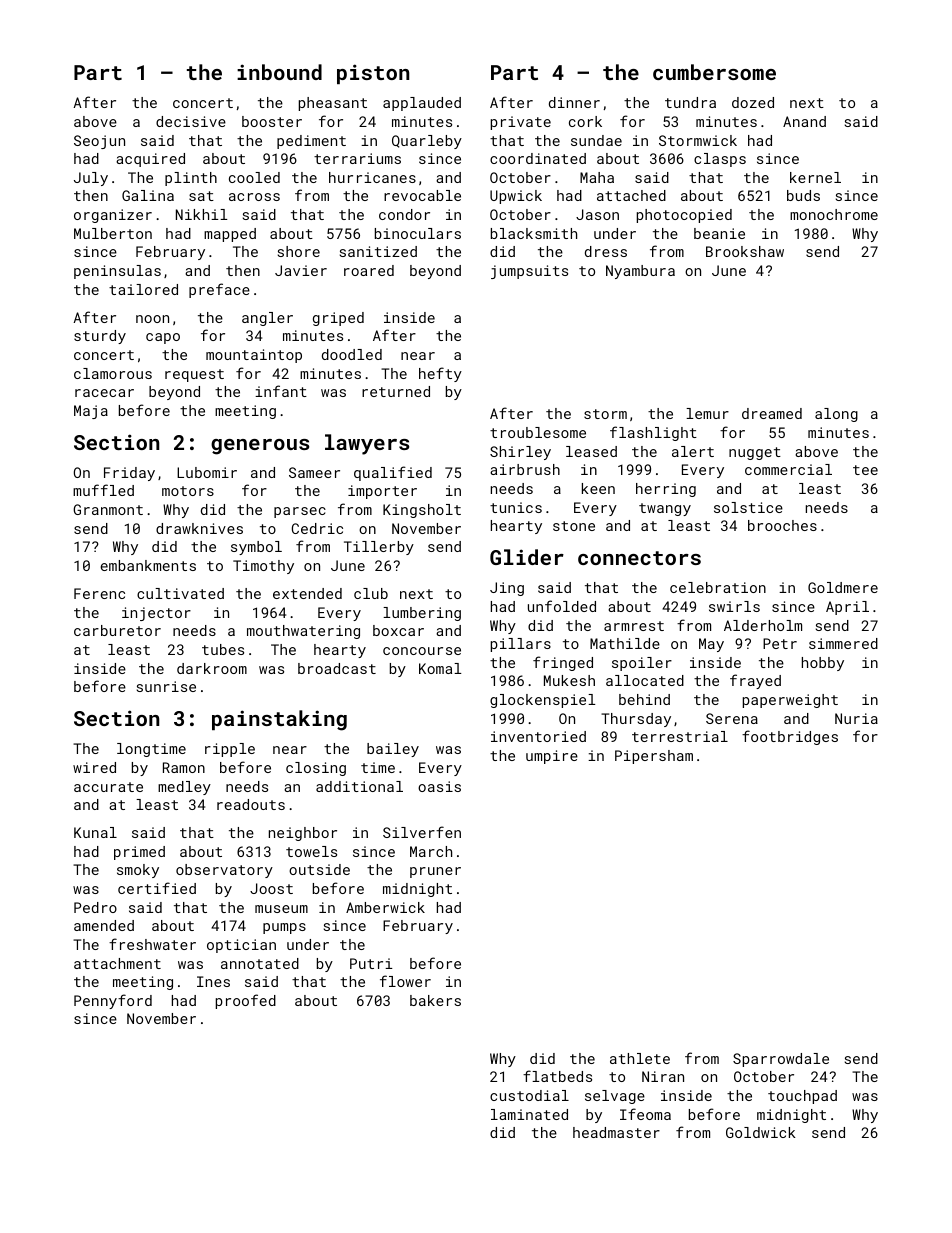 The height and width of the image is (1233, 952). What do you see at coordinates (207, 472) in the image?
I see `Lubomir` at bounding box center [207, 472].
